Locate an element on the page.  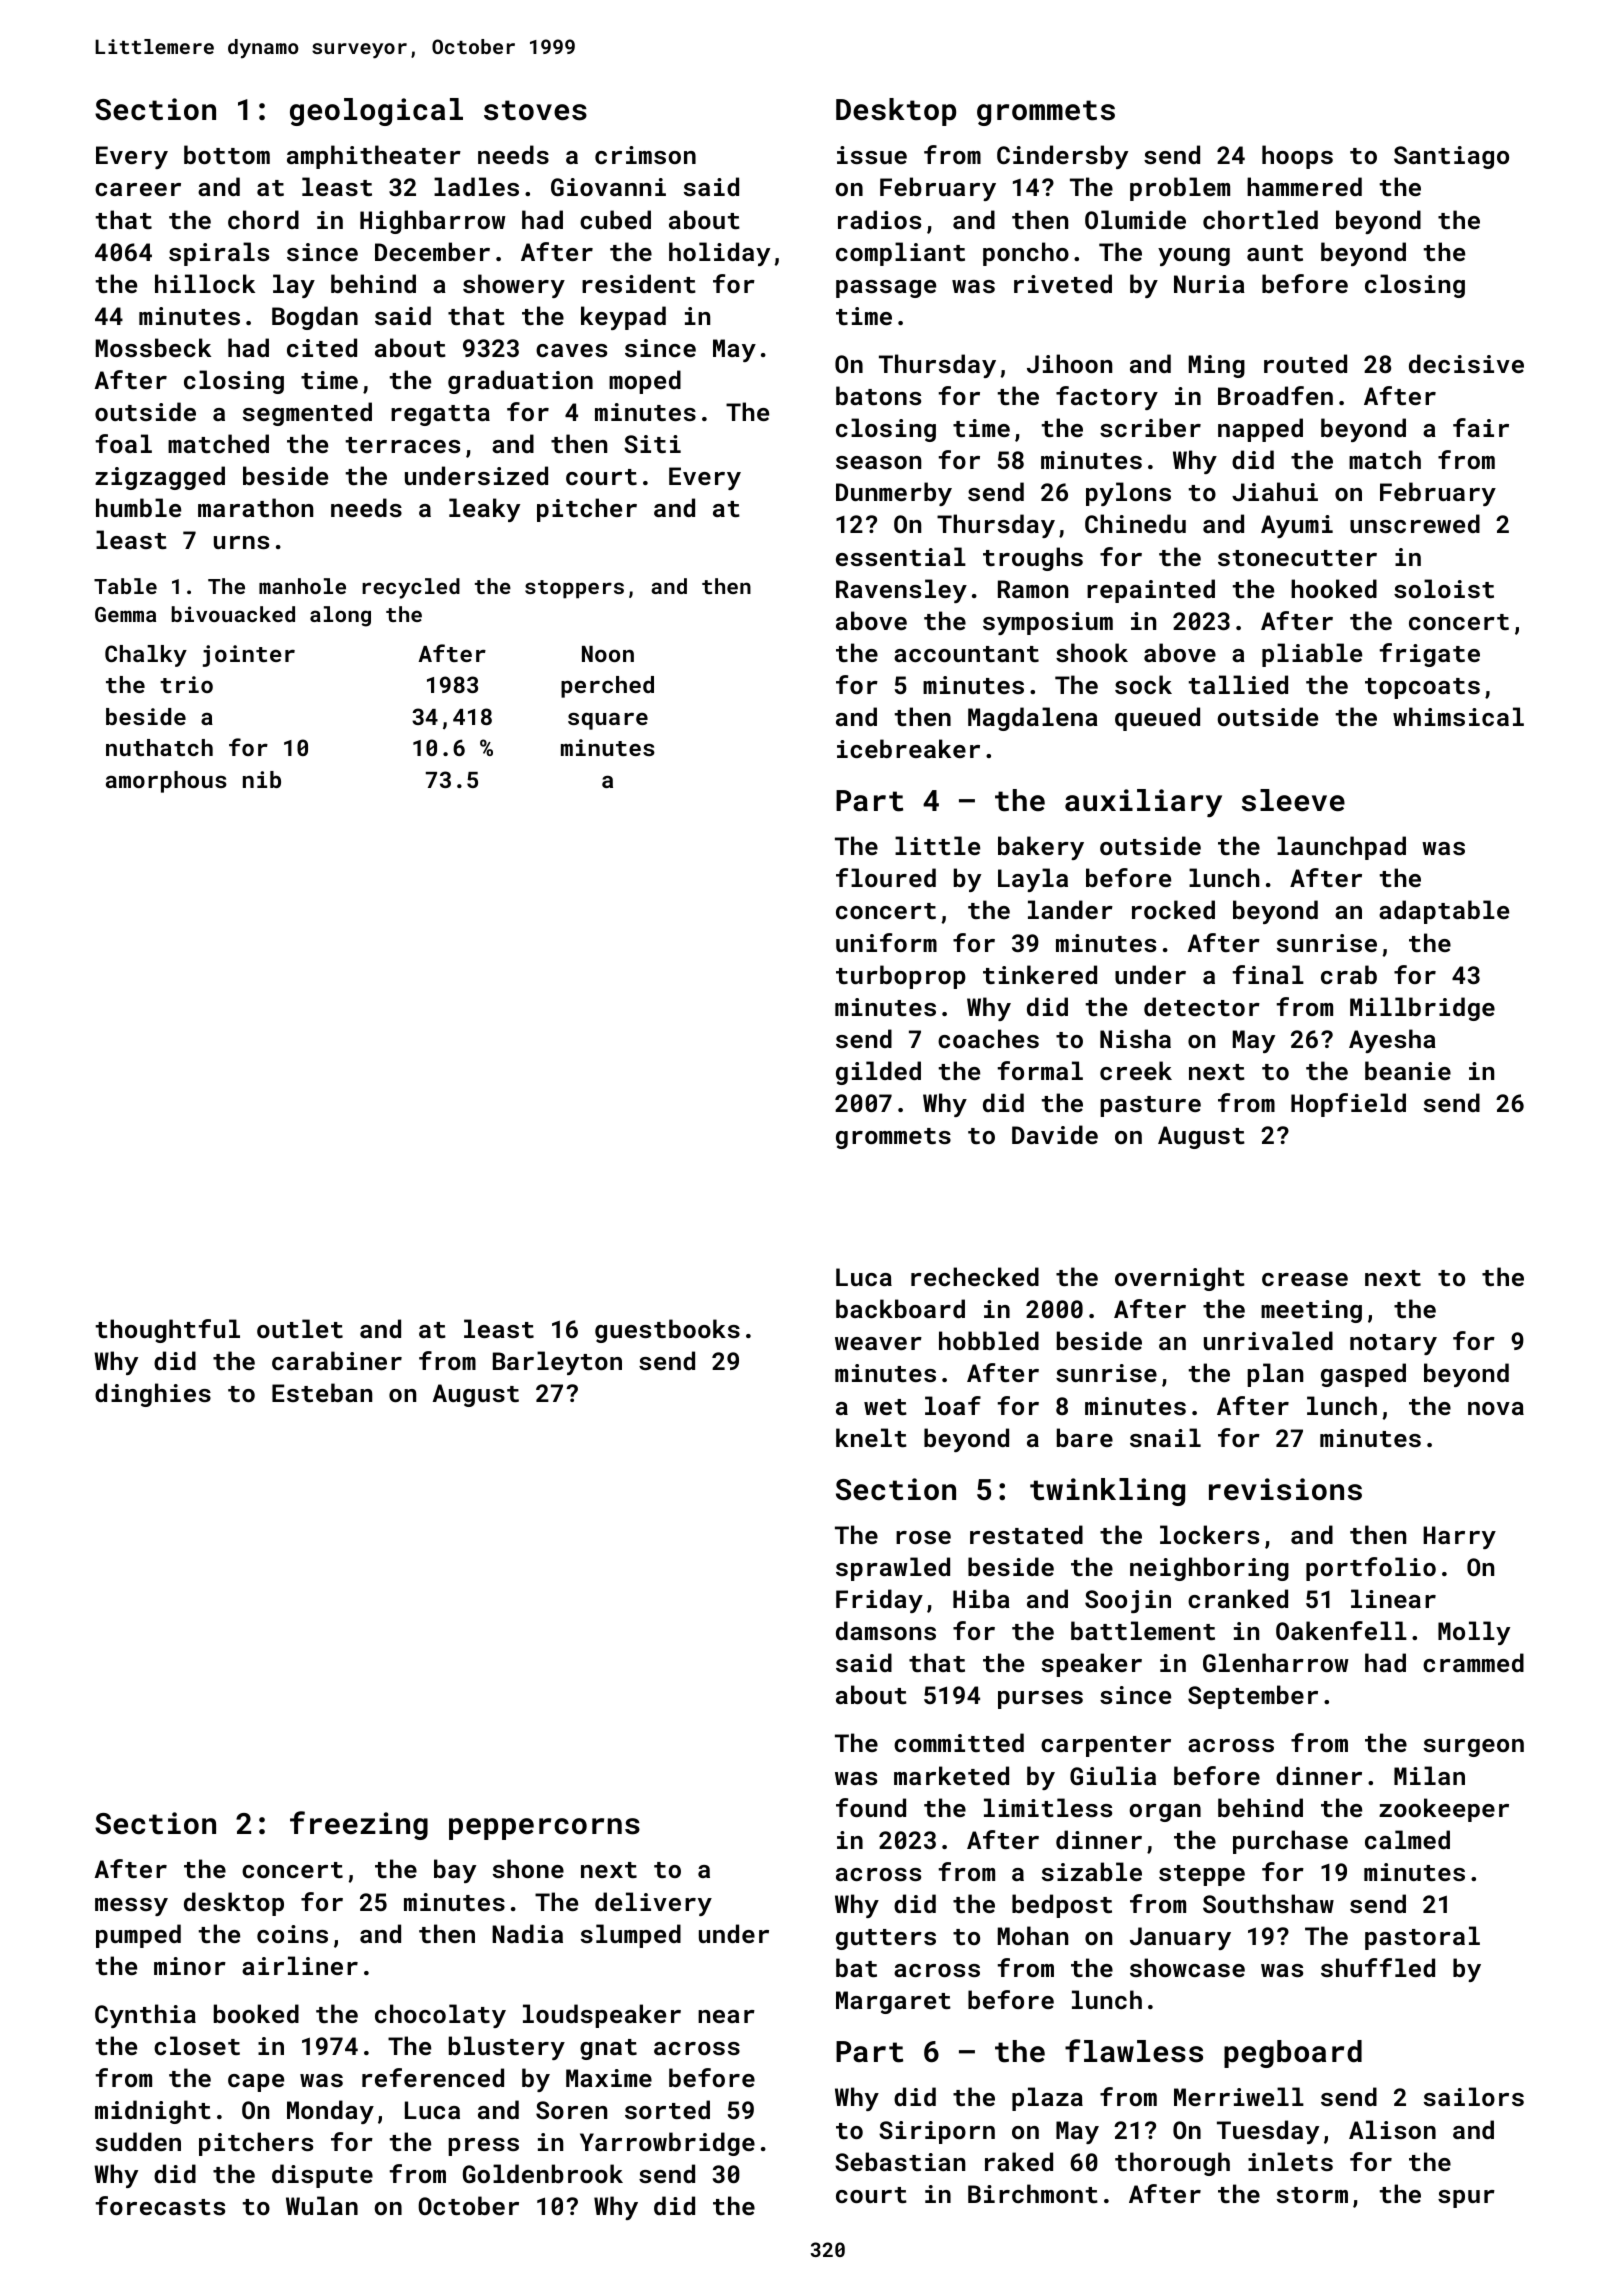
damsons is located at coordinates (886, 1630).
